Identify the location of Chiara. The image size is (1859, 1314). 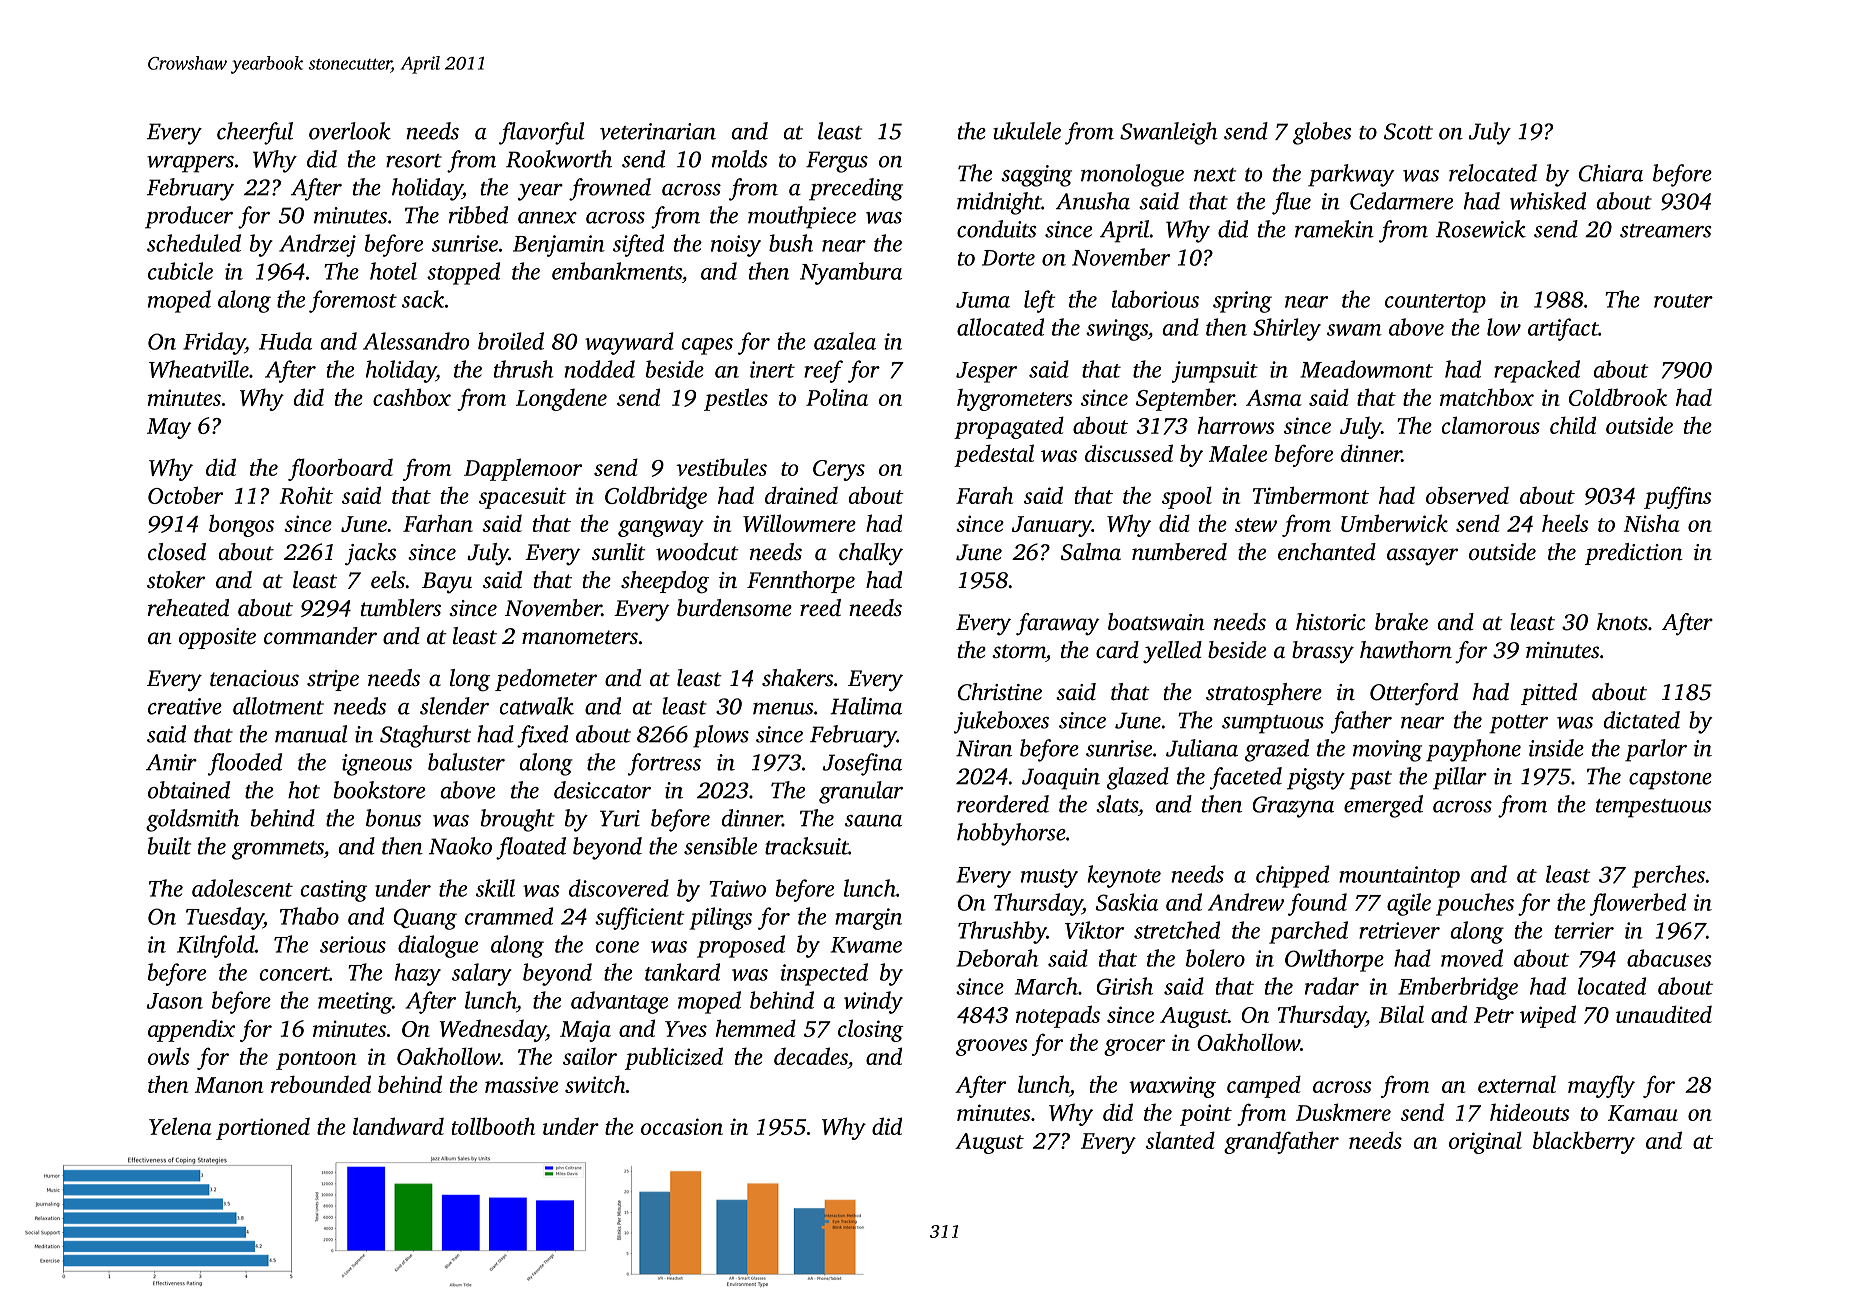
(1611, 173).
